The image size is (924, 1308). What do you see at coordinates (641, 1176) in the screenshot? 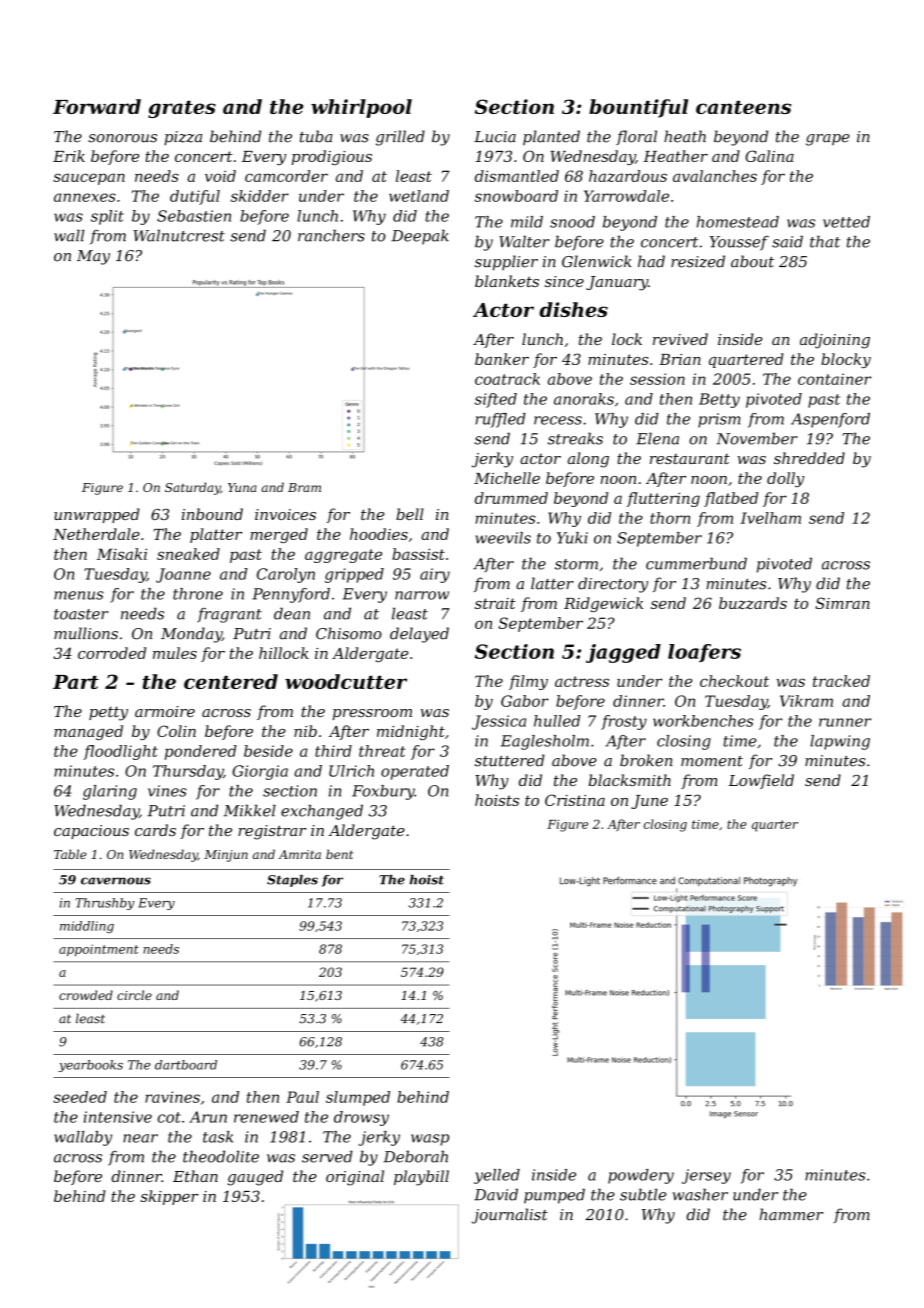
I see `powdery` at bounding box center [641, 1176].
